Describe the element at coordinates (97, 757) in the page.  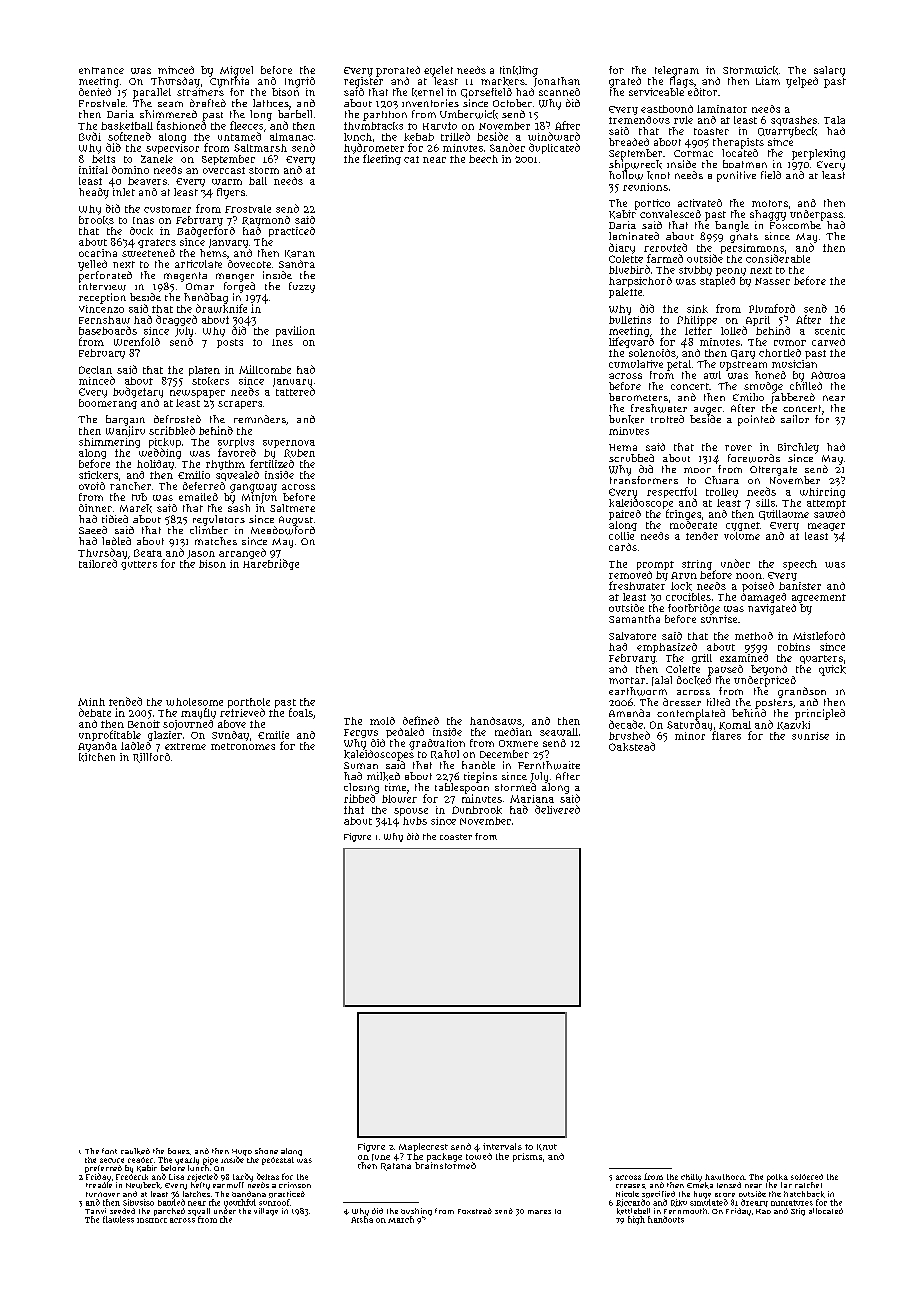
I see `kitchen` at that location.
